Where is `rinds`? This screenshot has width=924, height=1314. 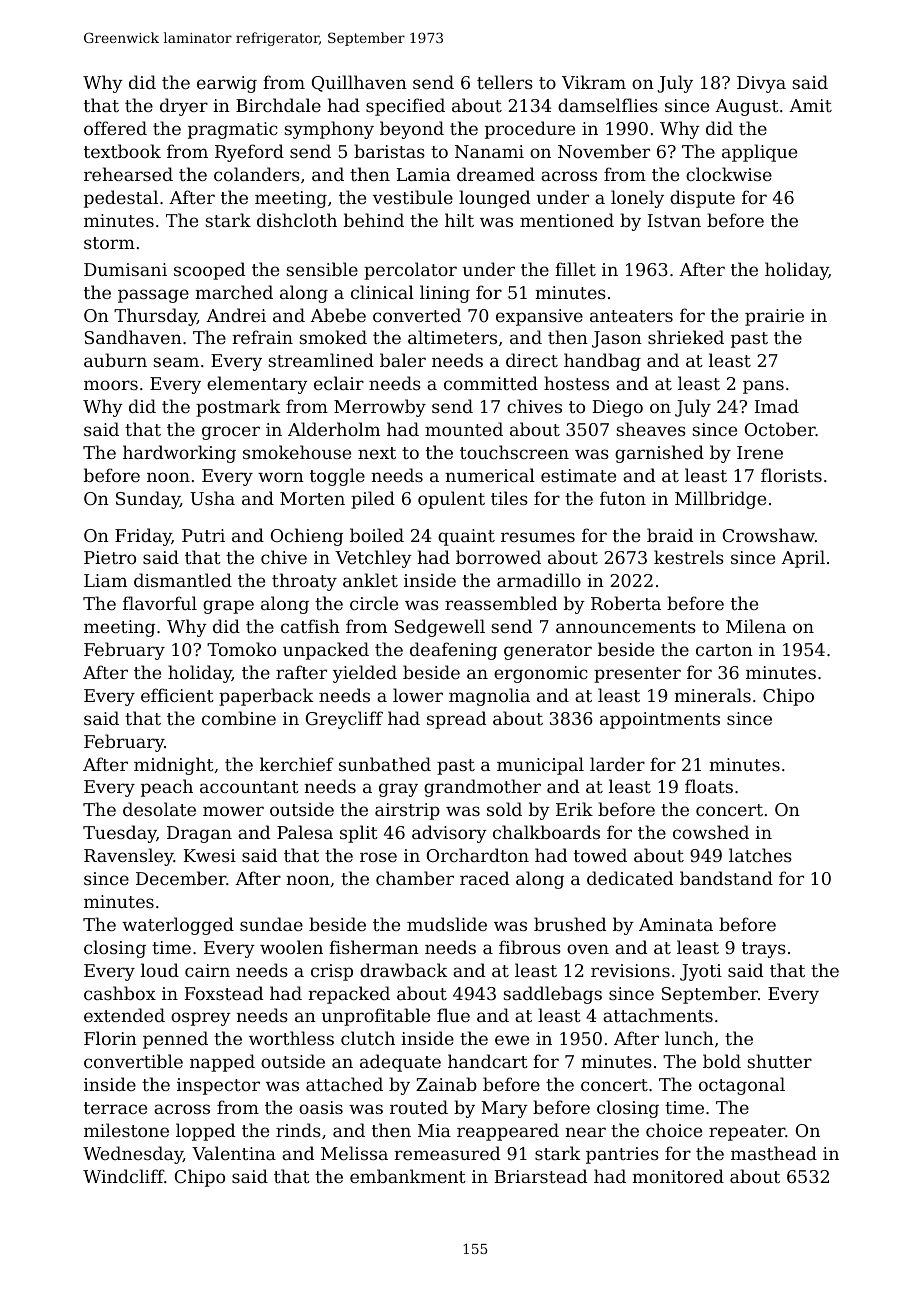
rinds is located at coordinates (298, 1130).
